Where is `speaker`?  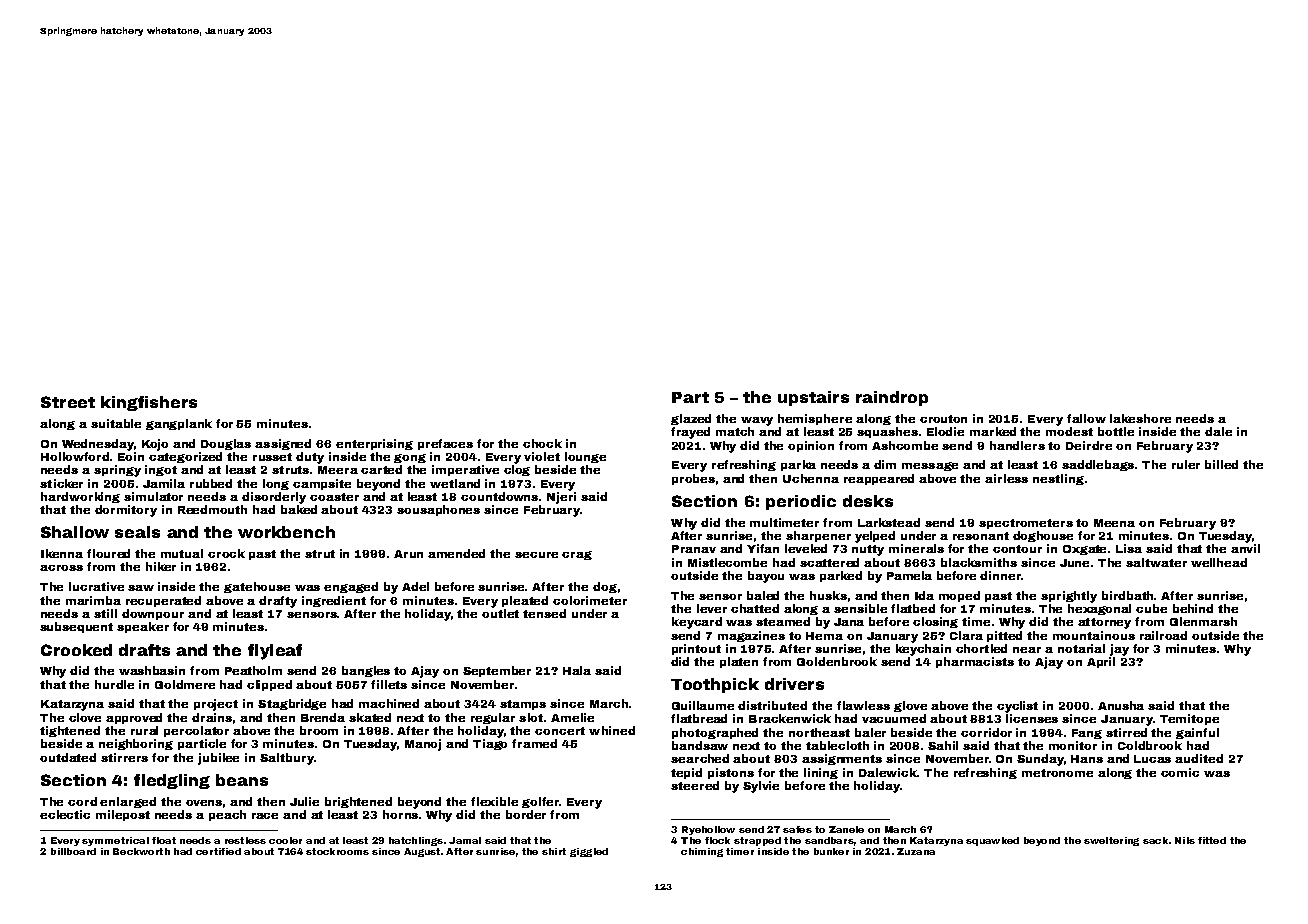
speaker is located at coordinates (143, 627).
